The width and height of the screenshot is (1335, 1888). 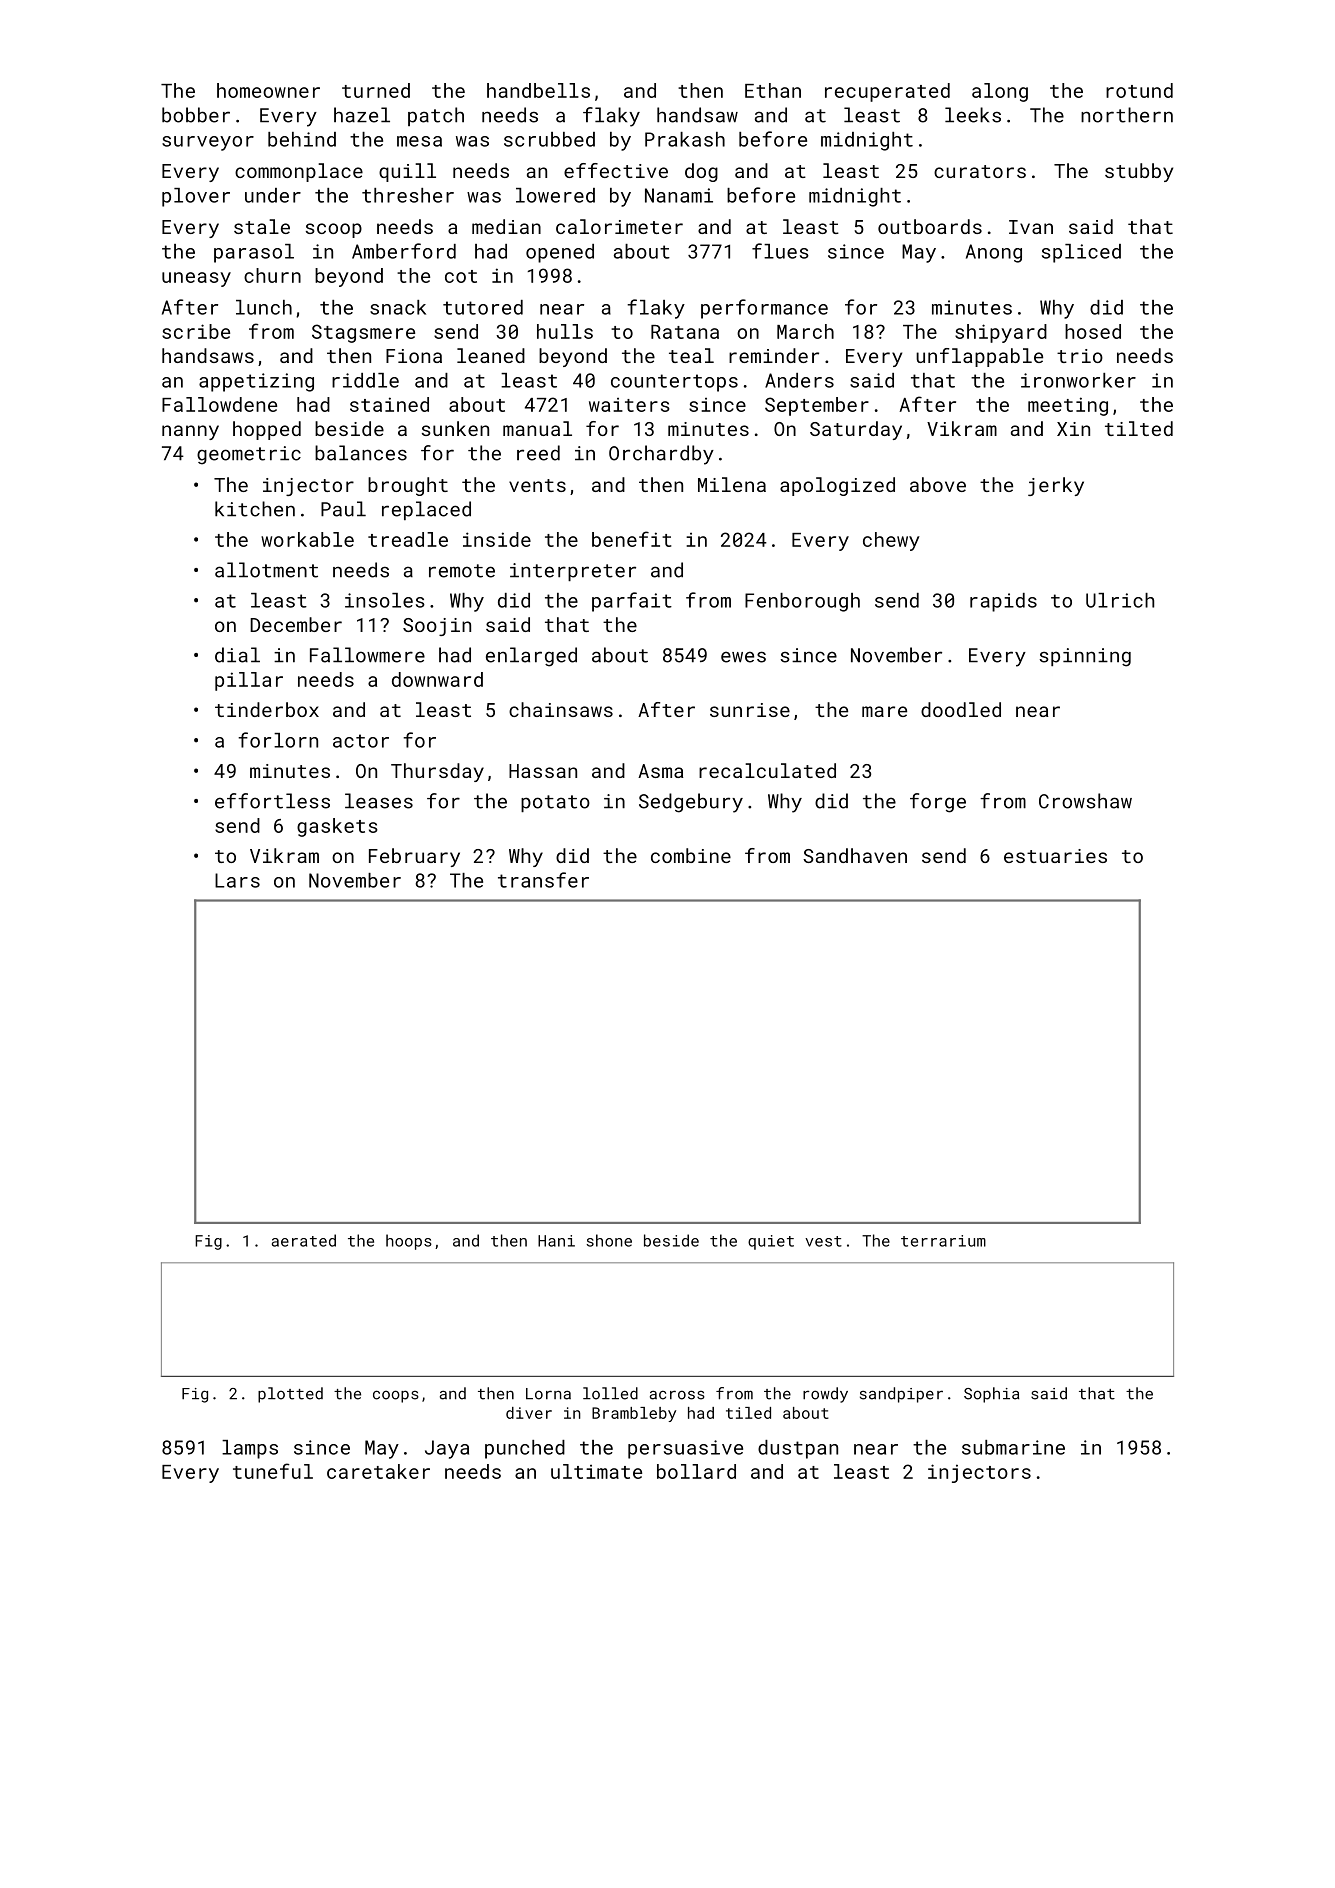 I want to click on Crowshaw, so click(x=1085, y=801).
